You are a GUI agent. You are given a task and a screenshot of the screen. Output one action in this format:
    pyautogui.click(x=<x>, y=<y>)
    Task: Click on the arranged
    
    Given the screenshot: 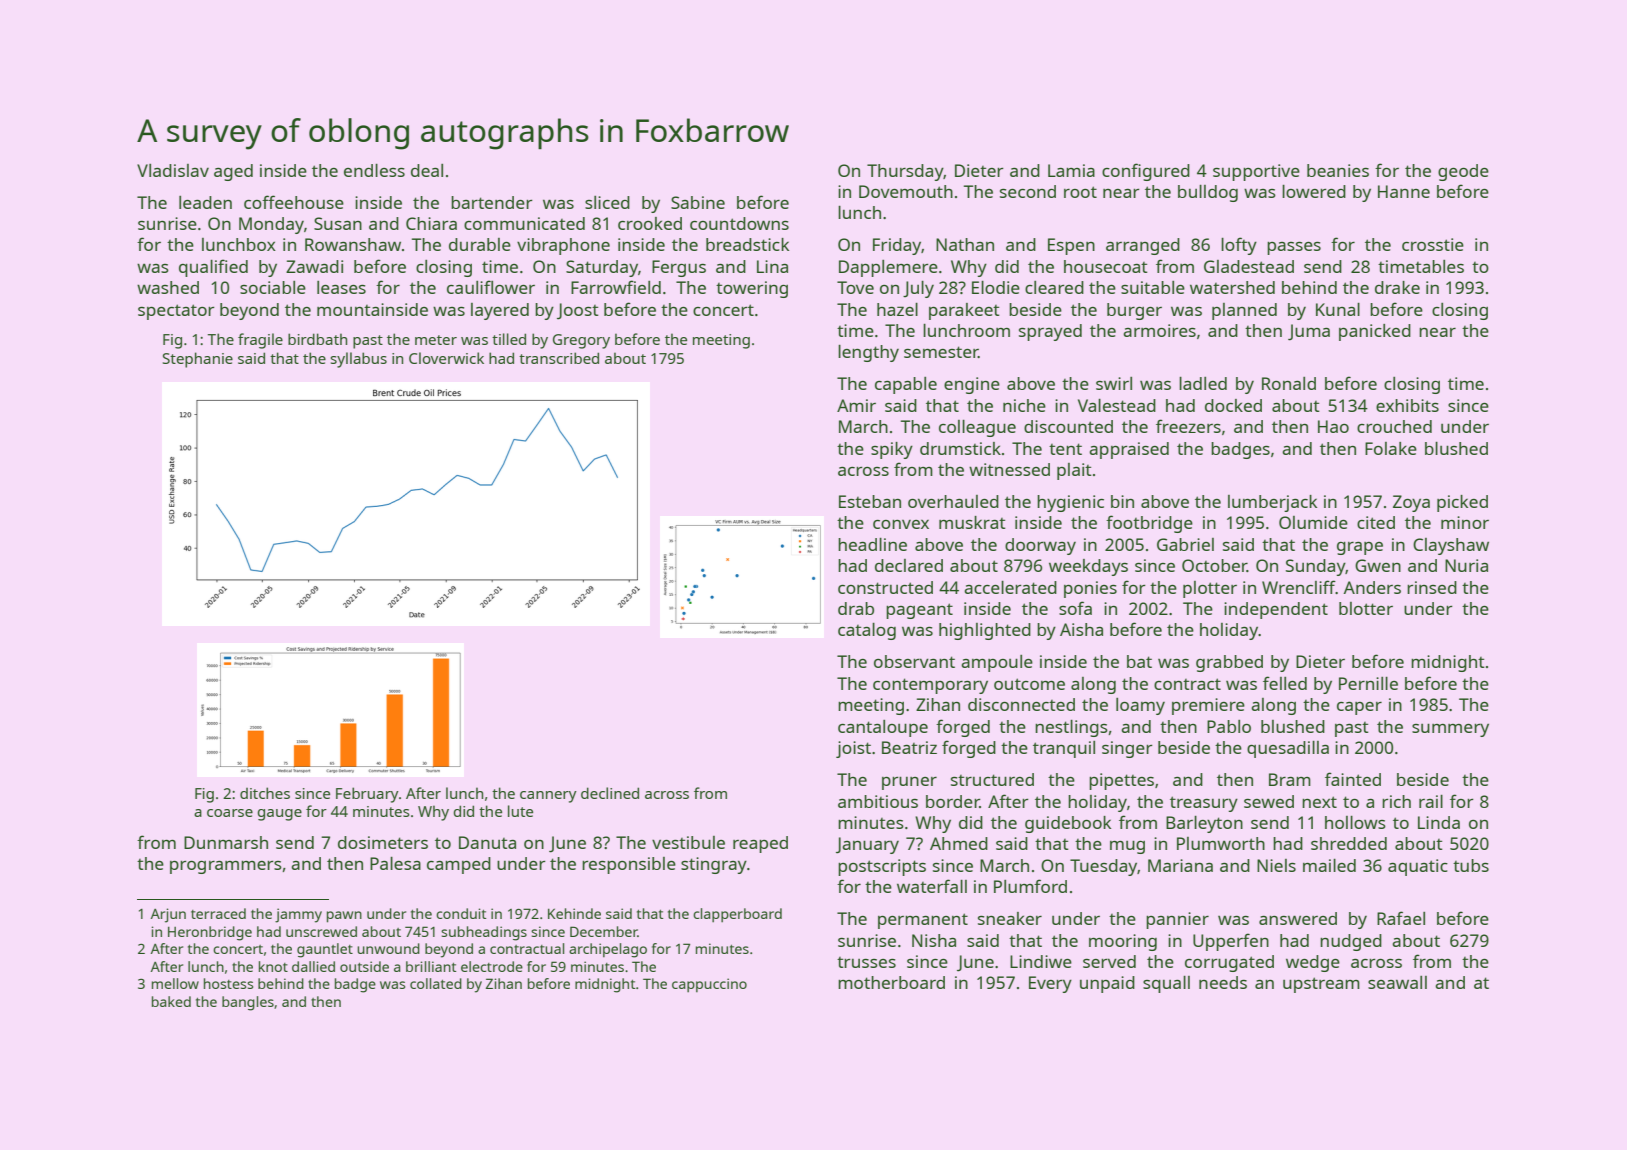 What is the action you would take?
    pyautogui.click(x=1143, y=246)
